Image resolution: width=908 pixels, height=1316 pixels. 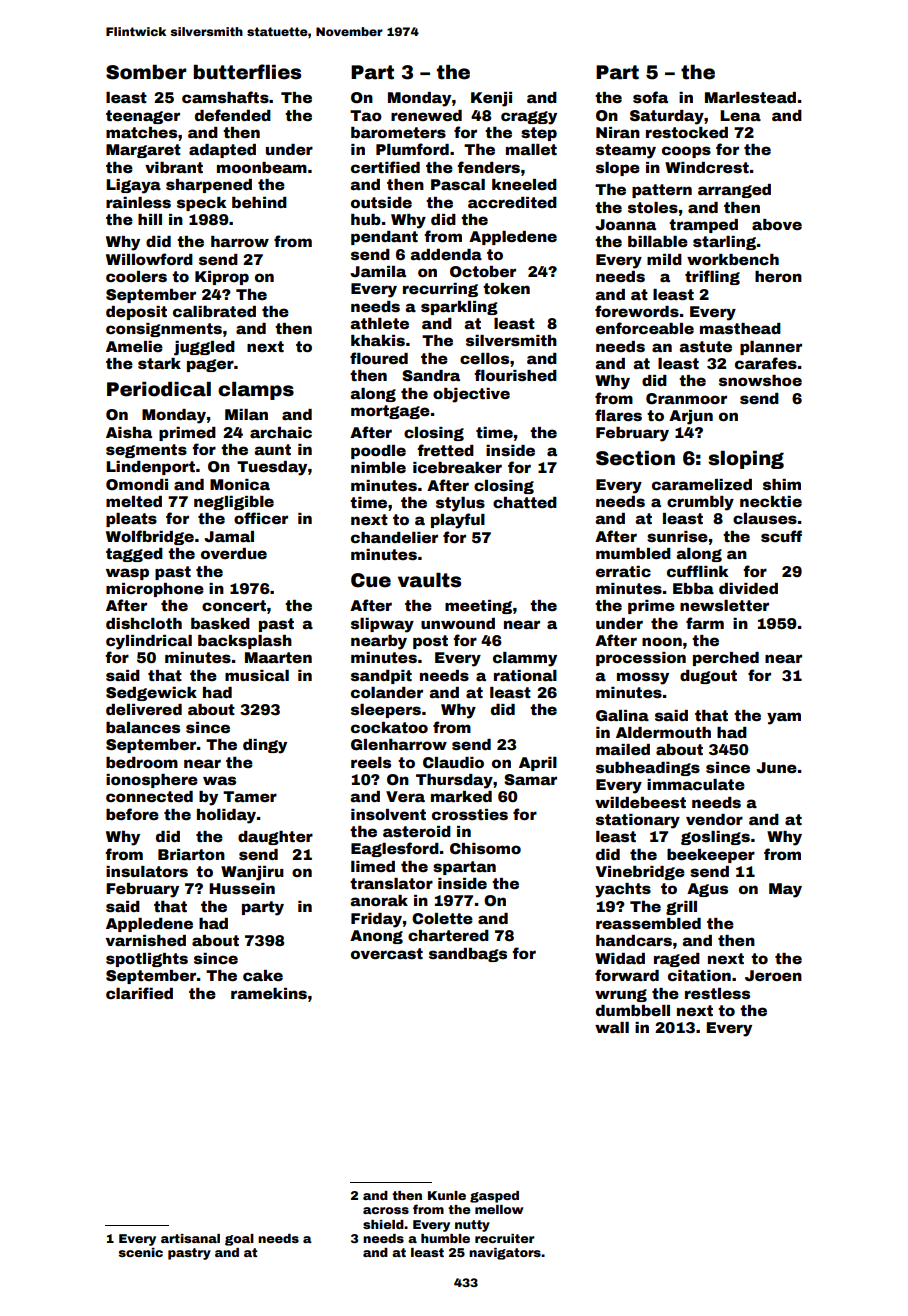 What do you see at coordinates (708, 677) in the screenshot?
I see `dugout` at bounding box center [708, 677].
